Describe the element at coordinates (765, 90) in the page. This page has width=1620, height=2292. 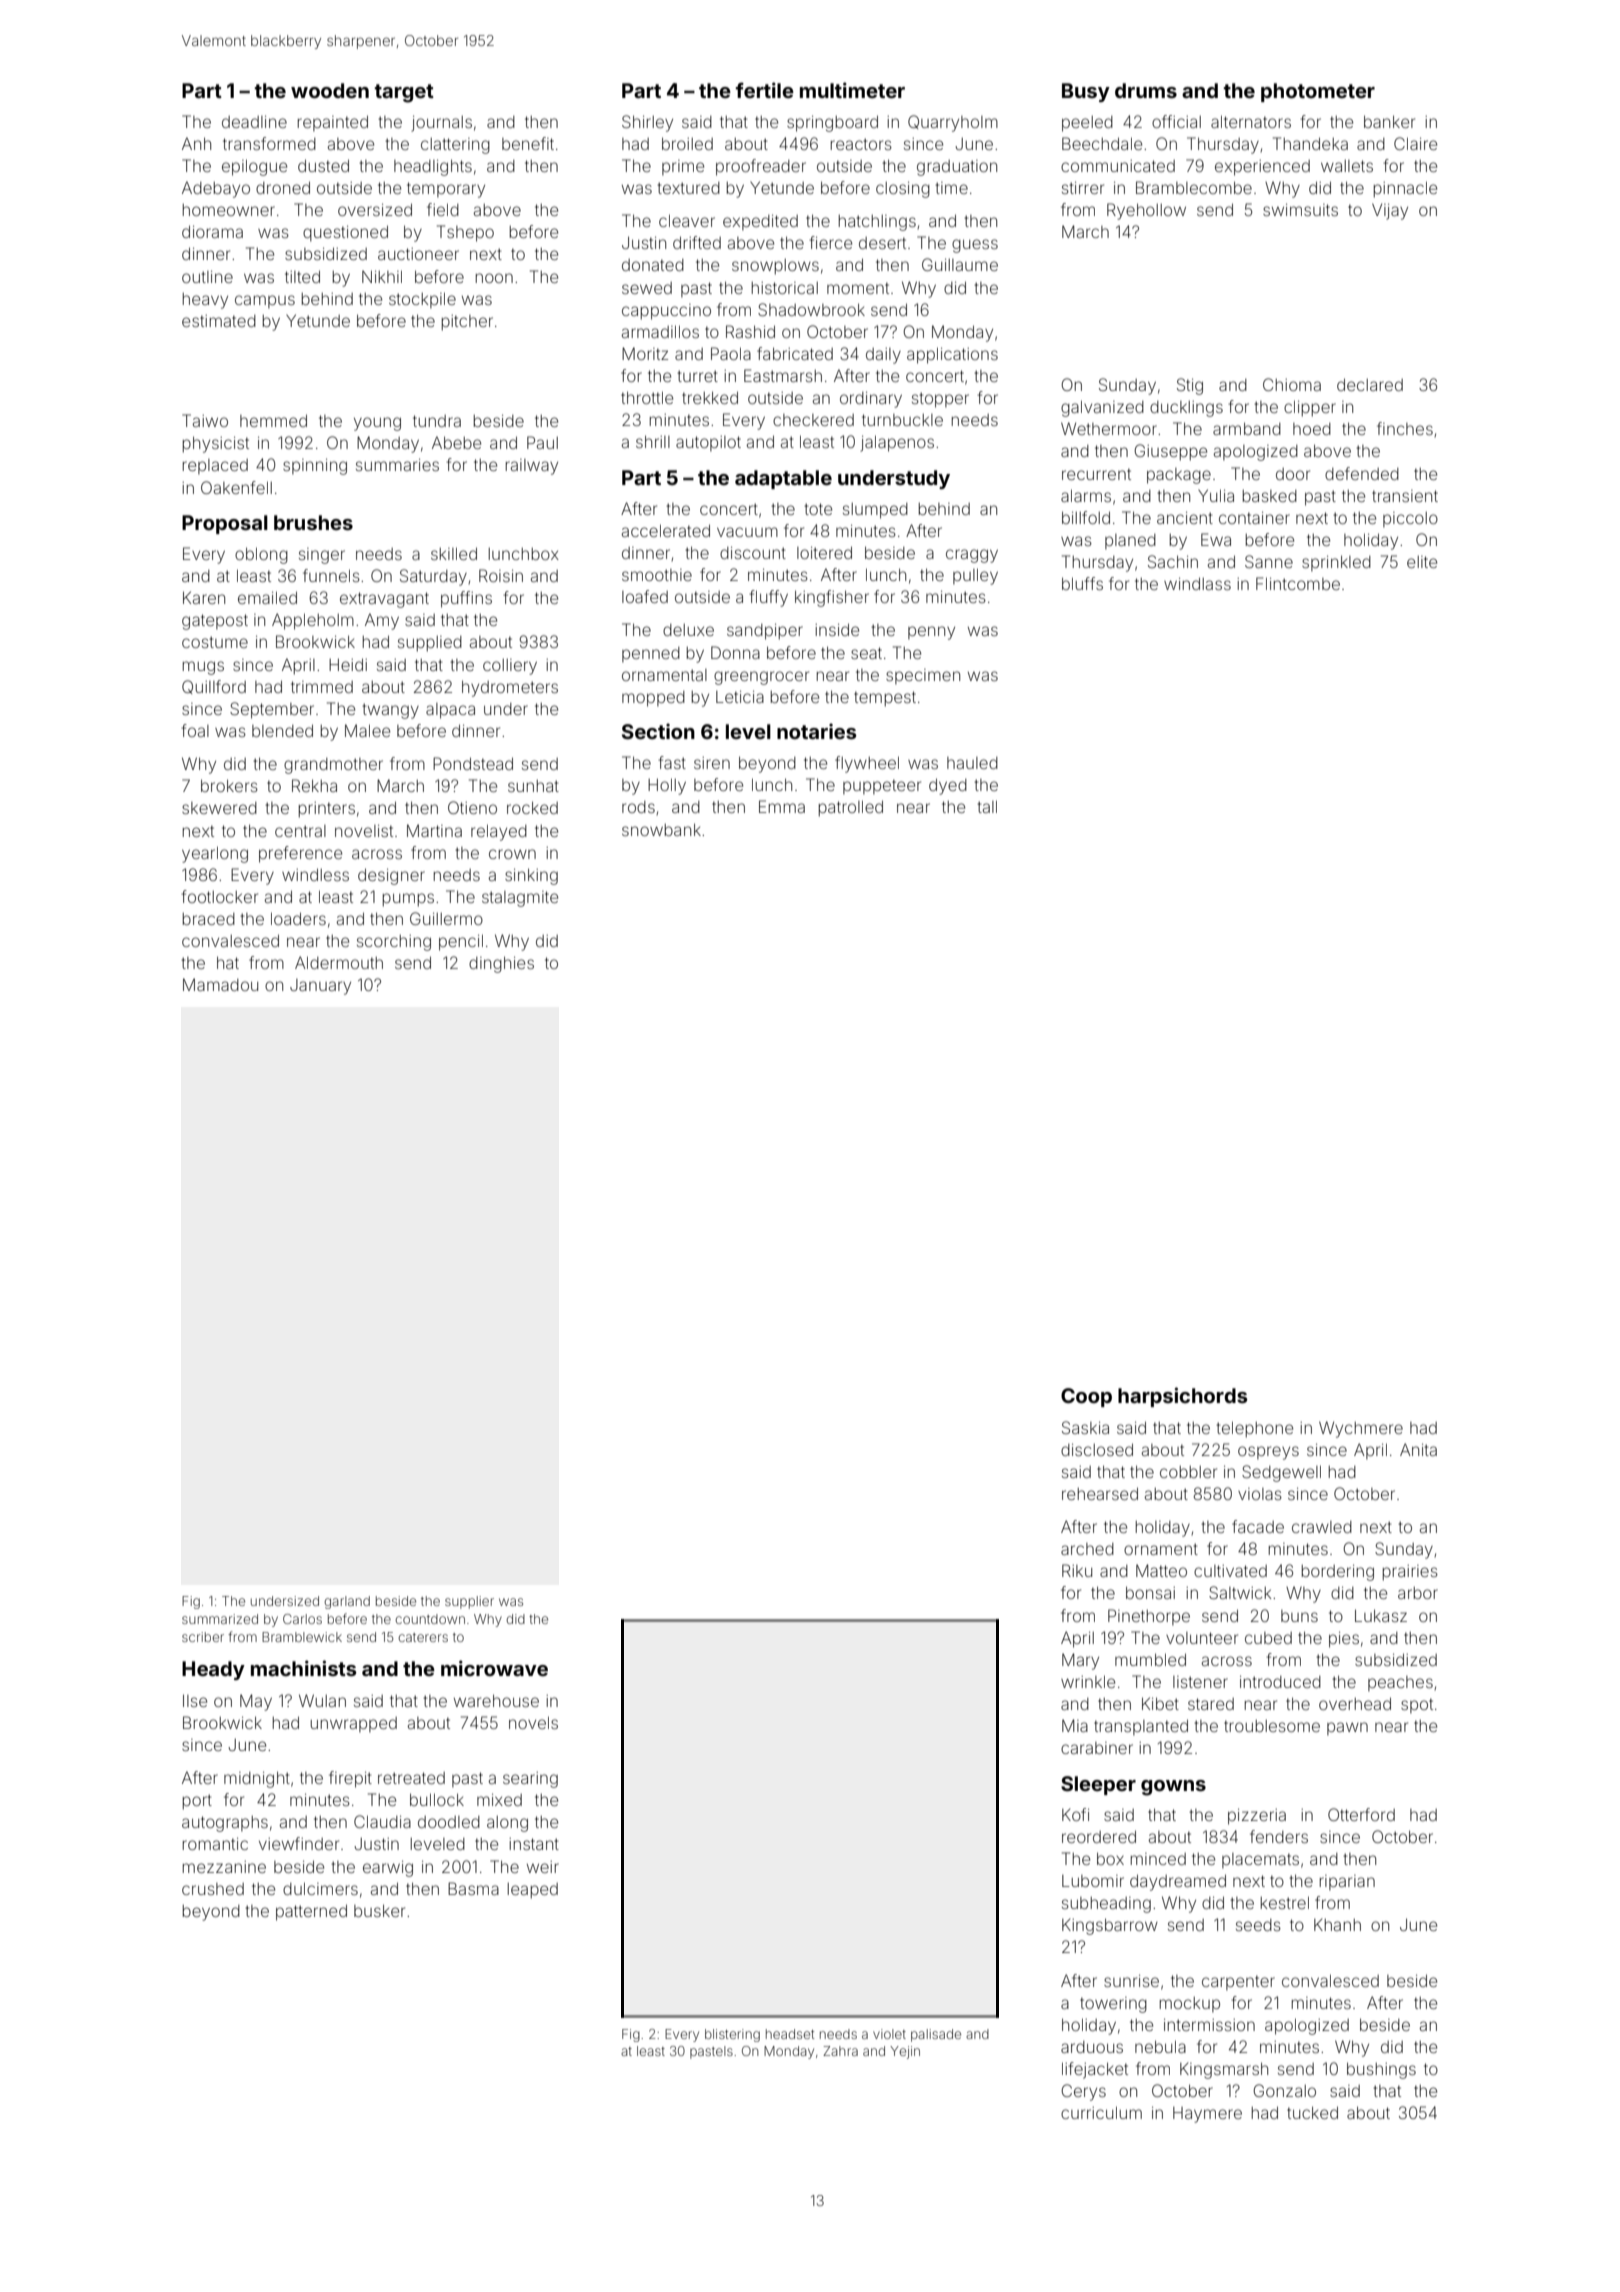
I see `fertile` at that location.
